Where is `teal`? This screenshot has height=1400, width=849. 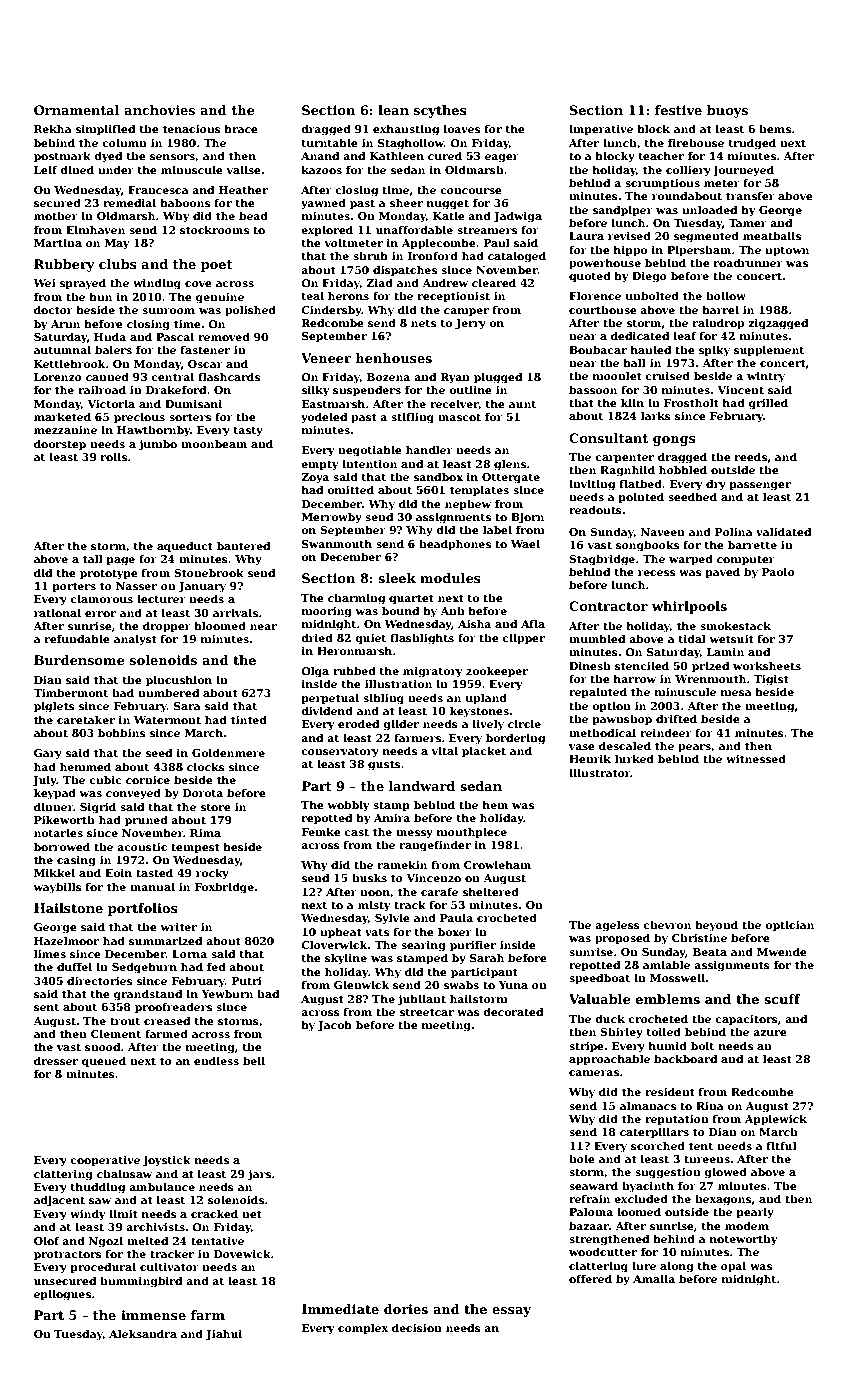 teal is located at coordinates (312, 295).
